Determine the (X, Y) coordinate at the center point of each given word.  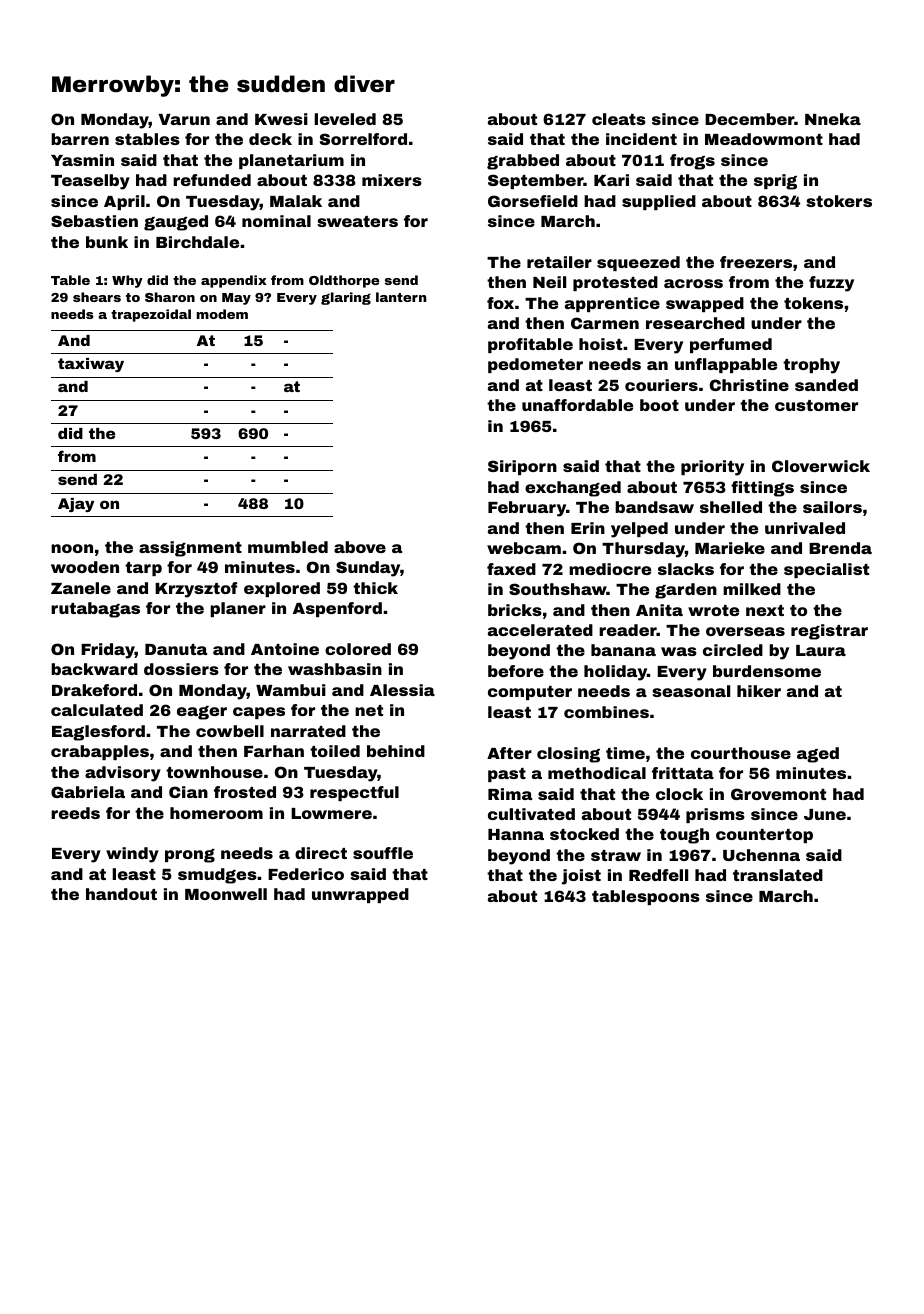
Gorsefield (533, 201)
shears (97, 297)
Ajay (76, 505)
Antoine (285, 649)
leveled (345, 119)
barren (80, 139)
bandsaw (654, 507)
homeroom (216, 813)
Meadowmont (764, 139)
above (360, 547)
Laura (821, 650)
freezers (756, 262)
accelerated (540, 630)
